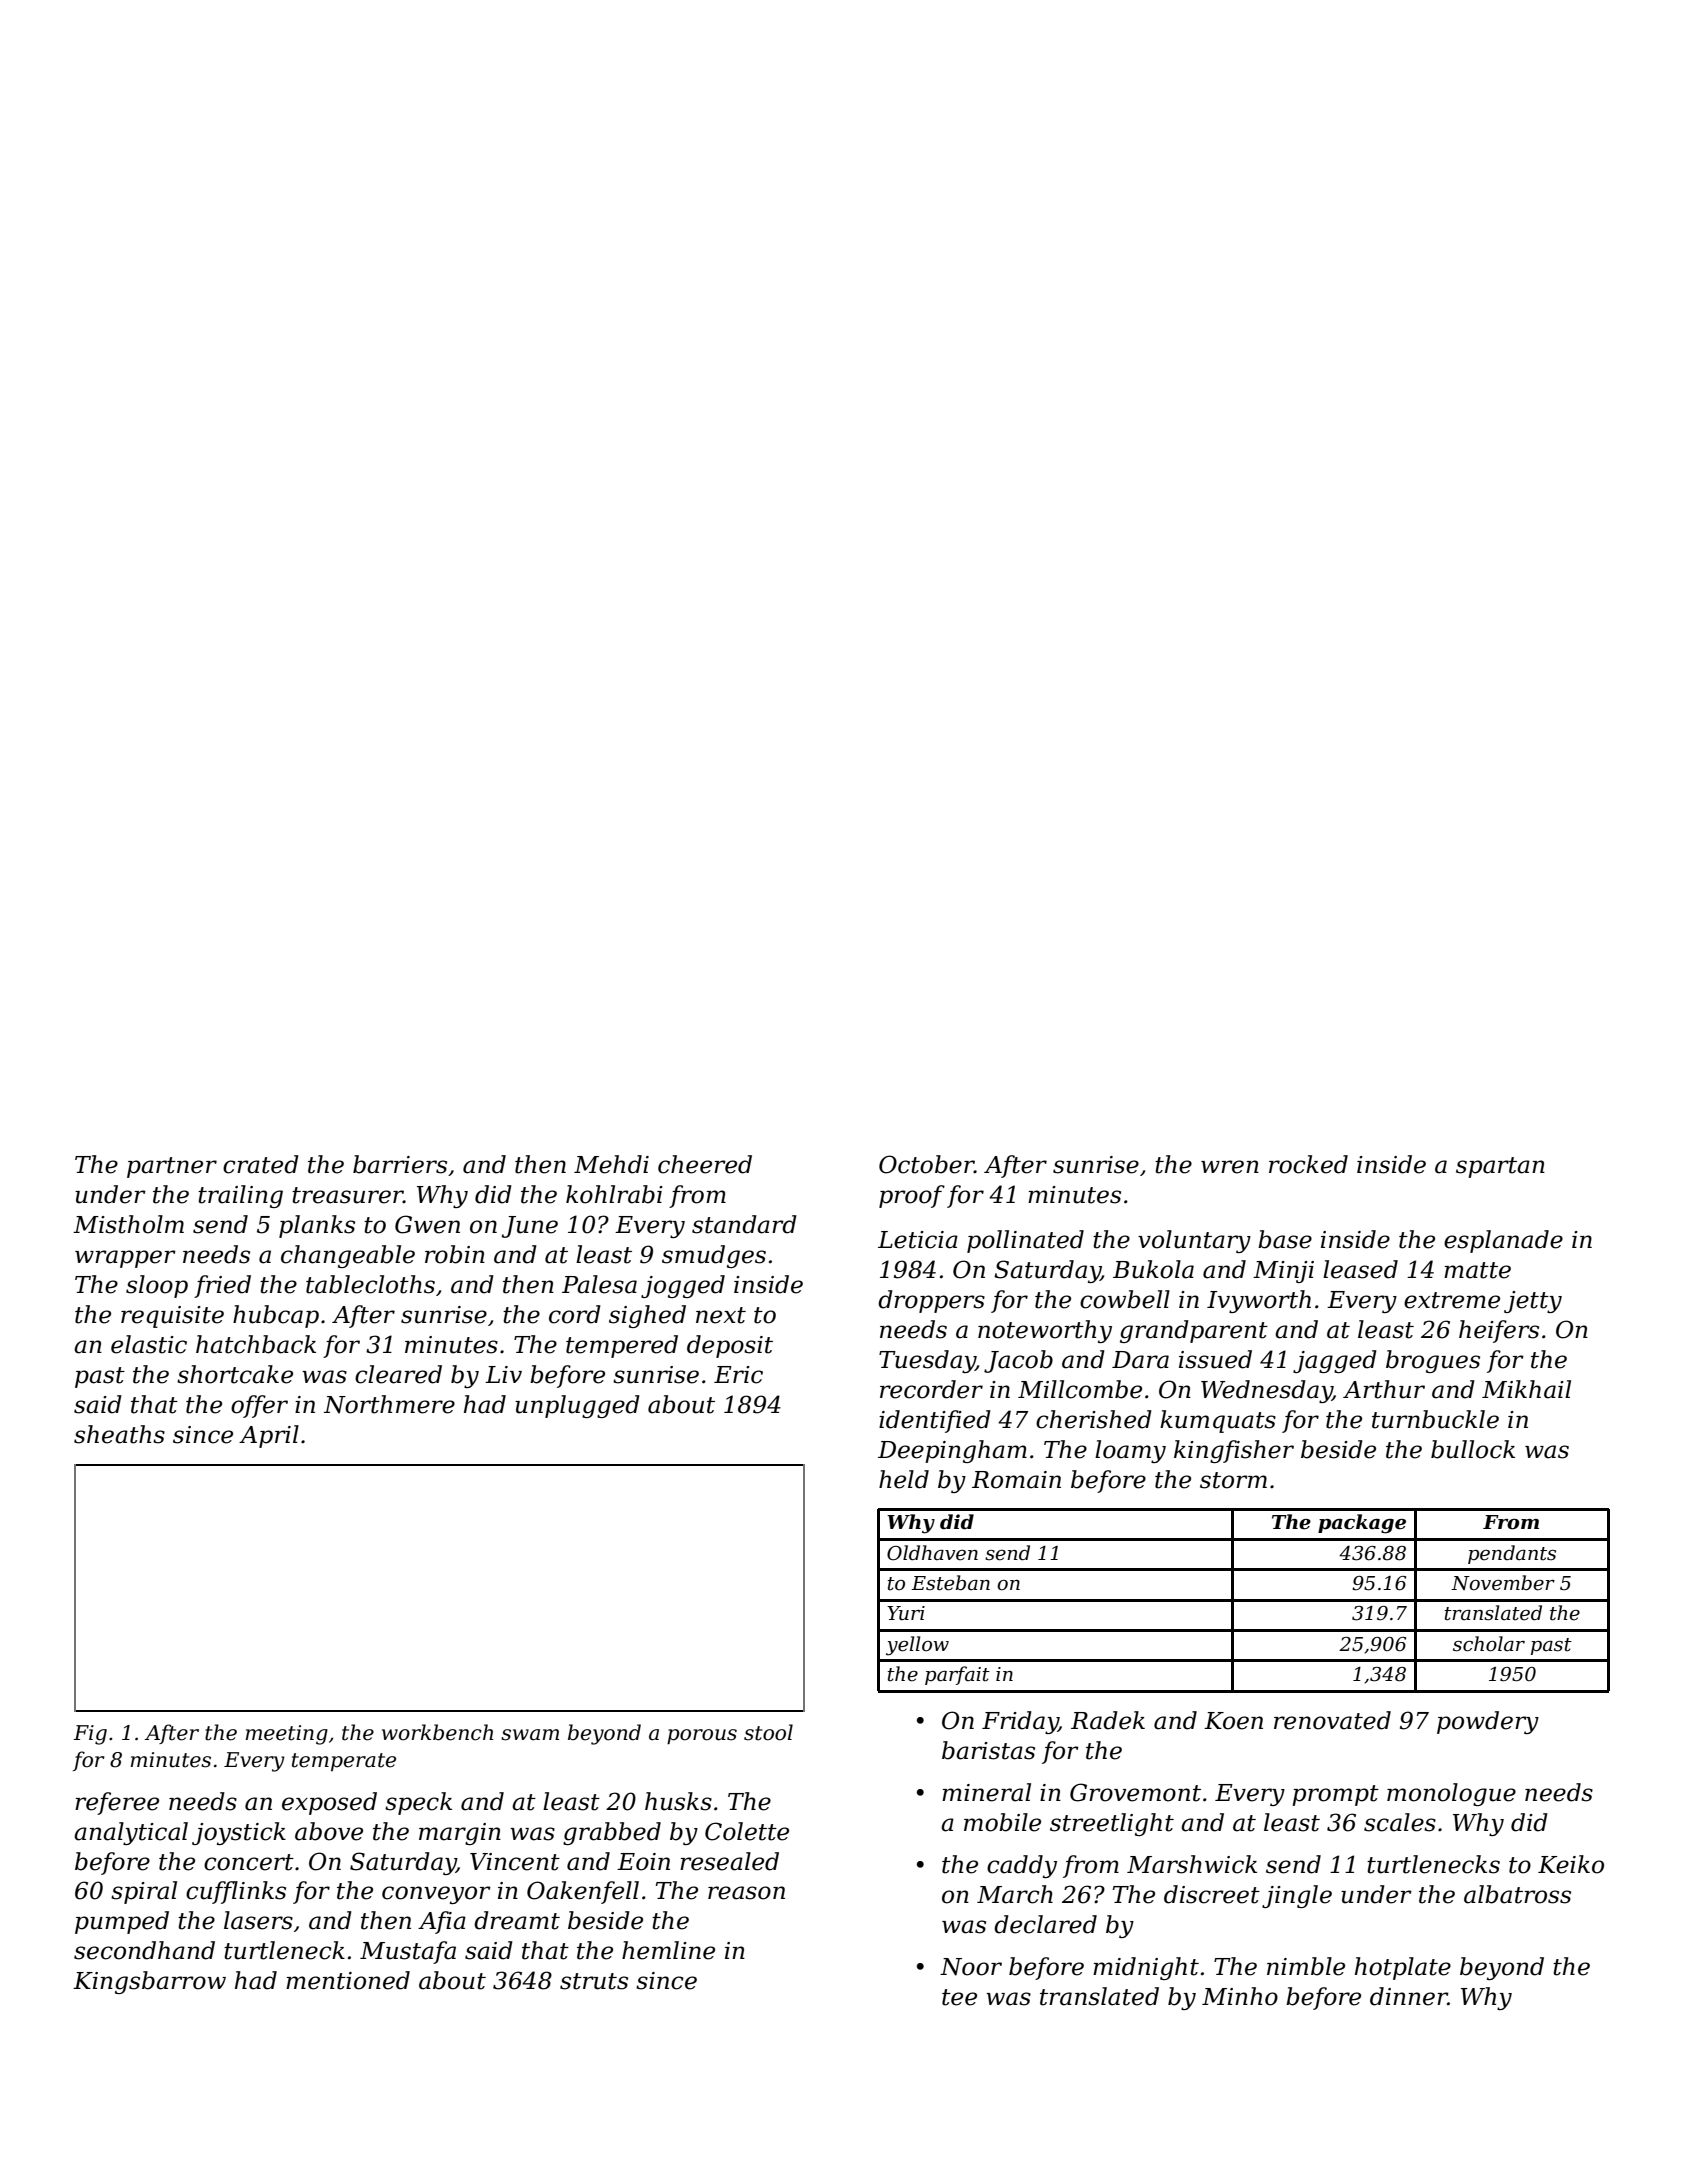  What do you see at coordinates (149, 1982) in the image?
I see `Kingsbarrow` at bounding box center [149, 1982].
